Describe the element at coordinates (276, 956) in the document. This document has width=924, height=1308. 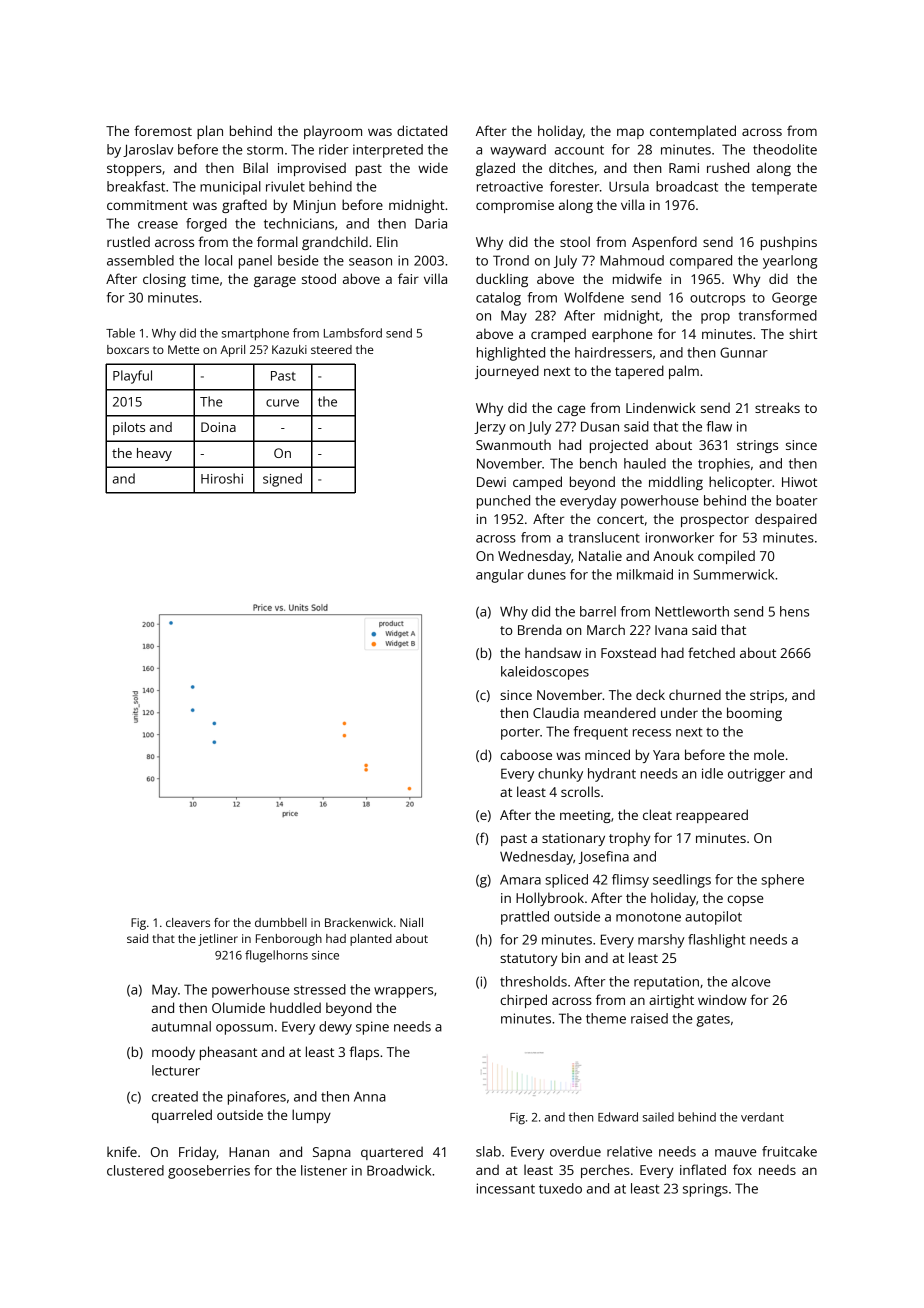
I see `flugelhorns` at that location.
